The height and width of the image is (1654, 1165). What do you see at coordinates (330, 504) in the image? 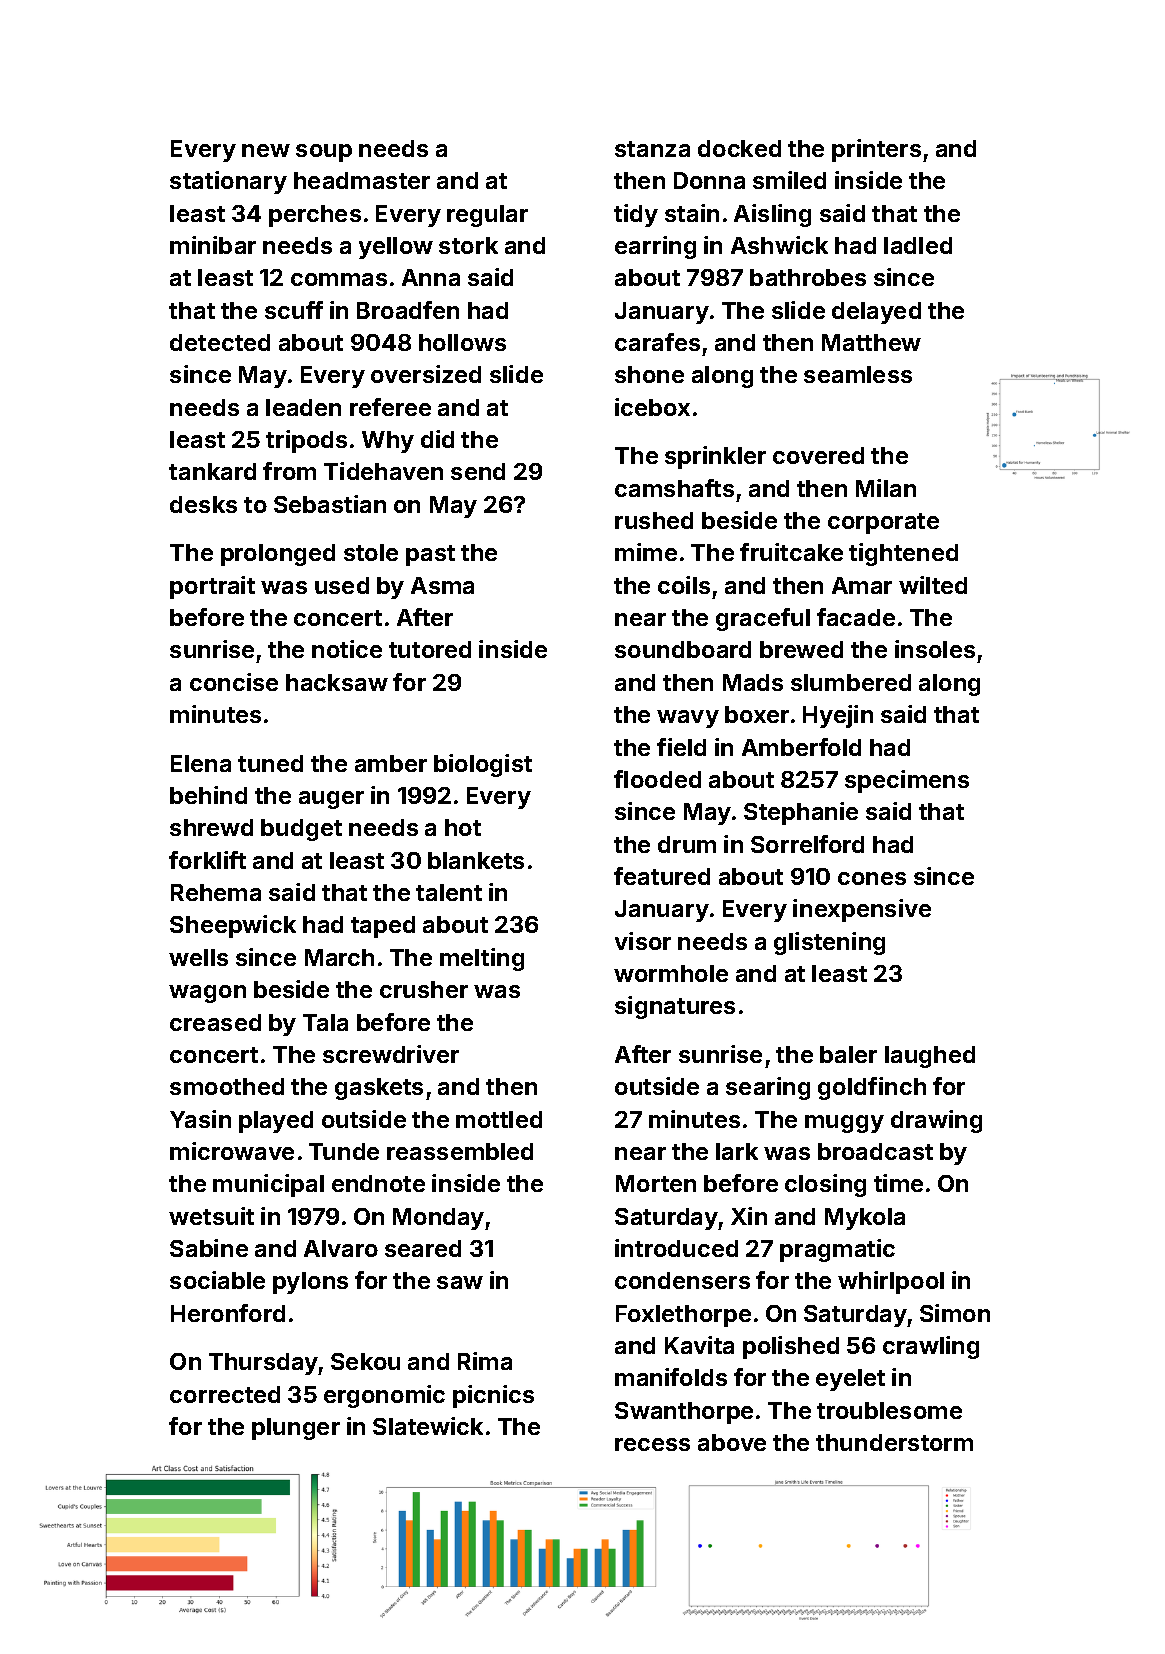
I see `Sebastian` at bounding box center [330, 504].
